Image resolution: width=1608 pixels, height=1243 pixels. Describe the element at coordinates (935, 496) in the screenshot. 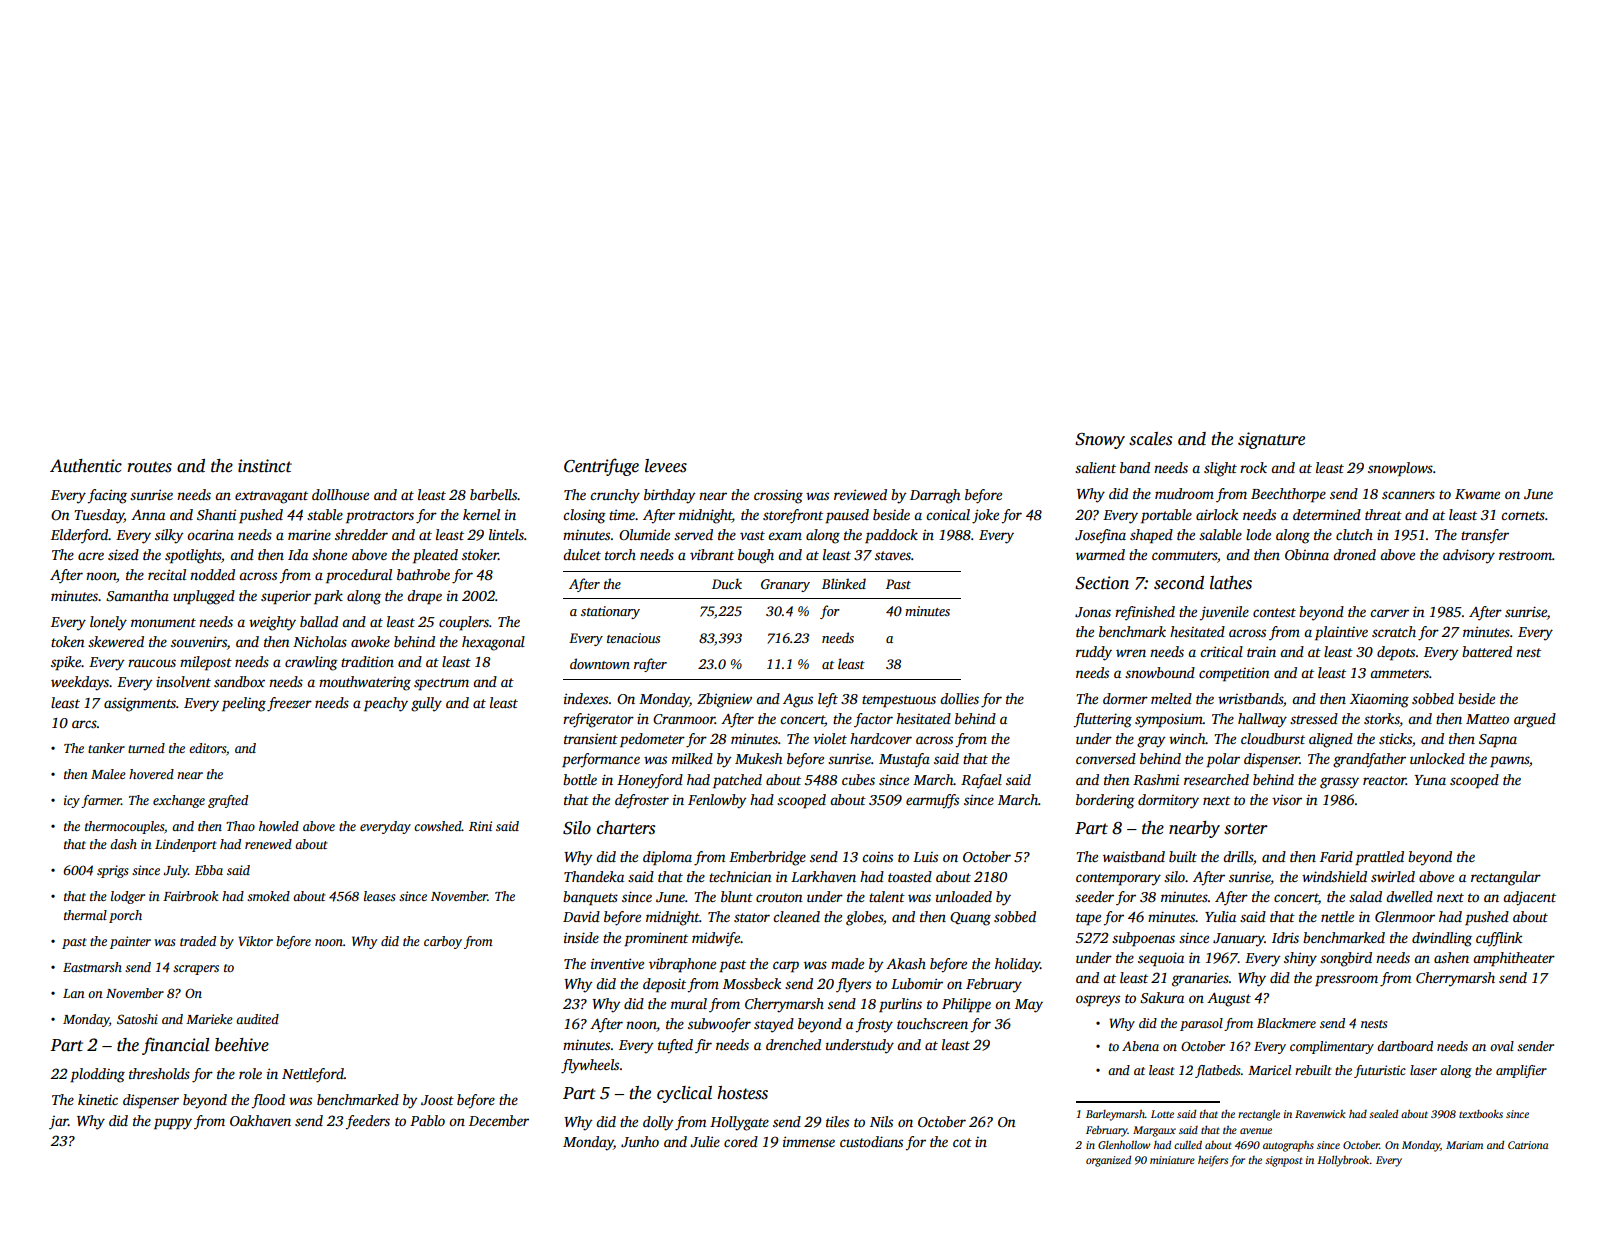

I see `Darragh` at that location.
